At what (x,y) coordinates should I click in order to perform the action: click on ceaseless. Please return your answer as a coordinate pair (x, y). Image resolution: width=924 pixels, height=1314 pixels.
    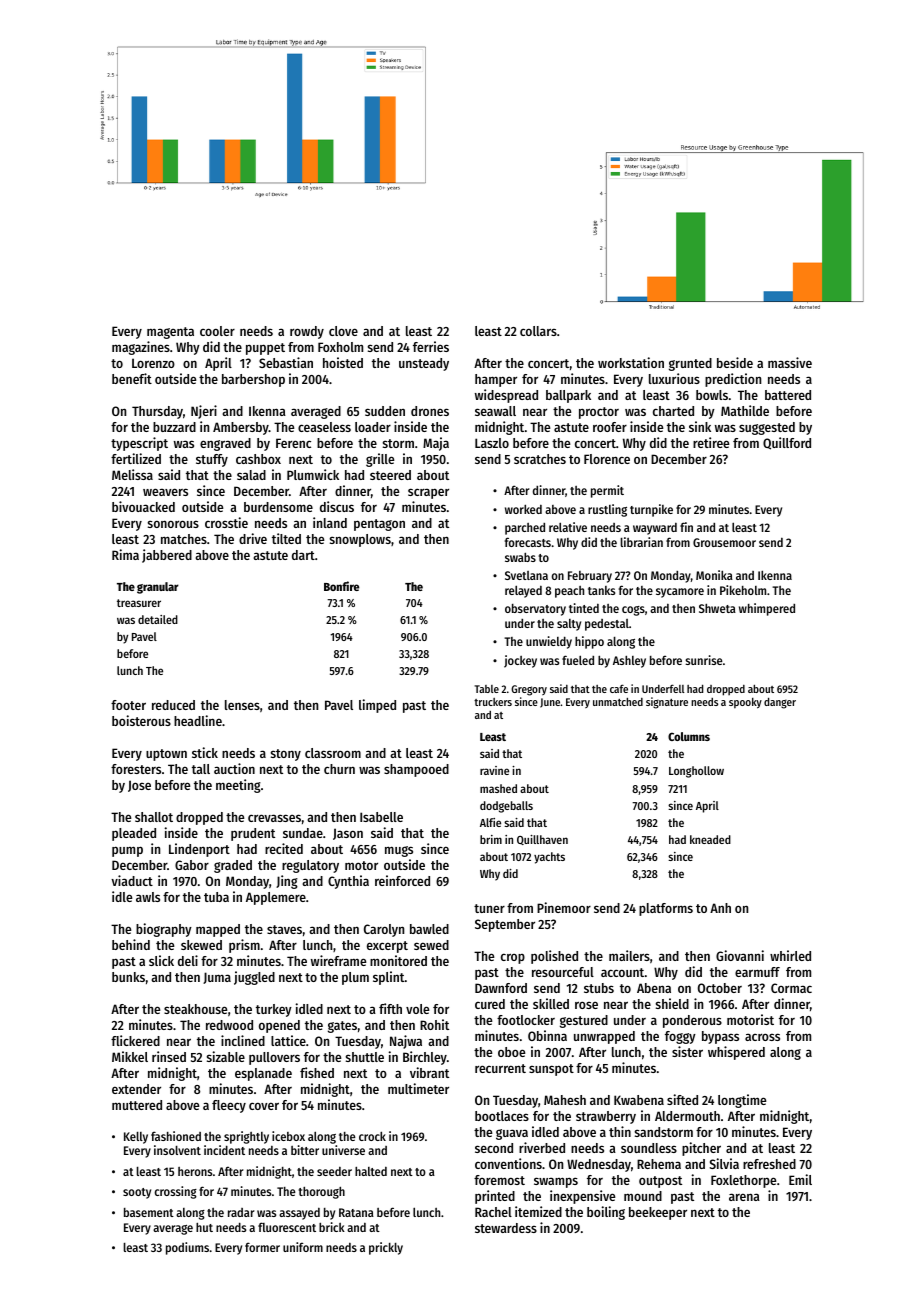
    Looking at the image, I should click on (324, 427).
